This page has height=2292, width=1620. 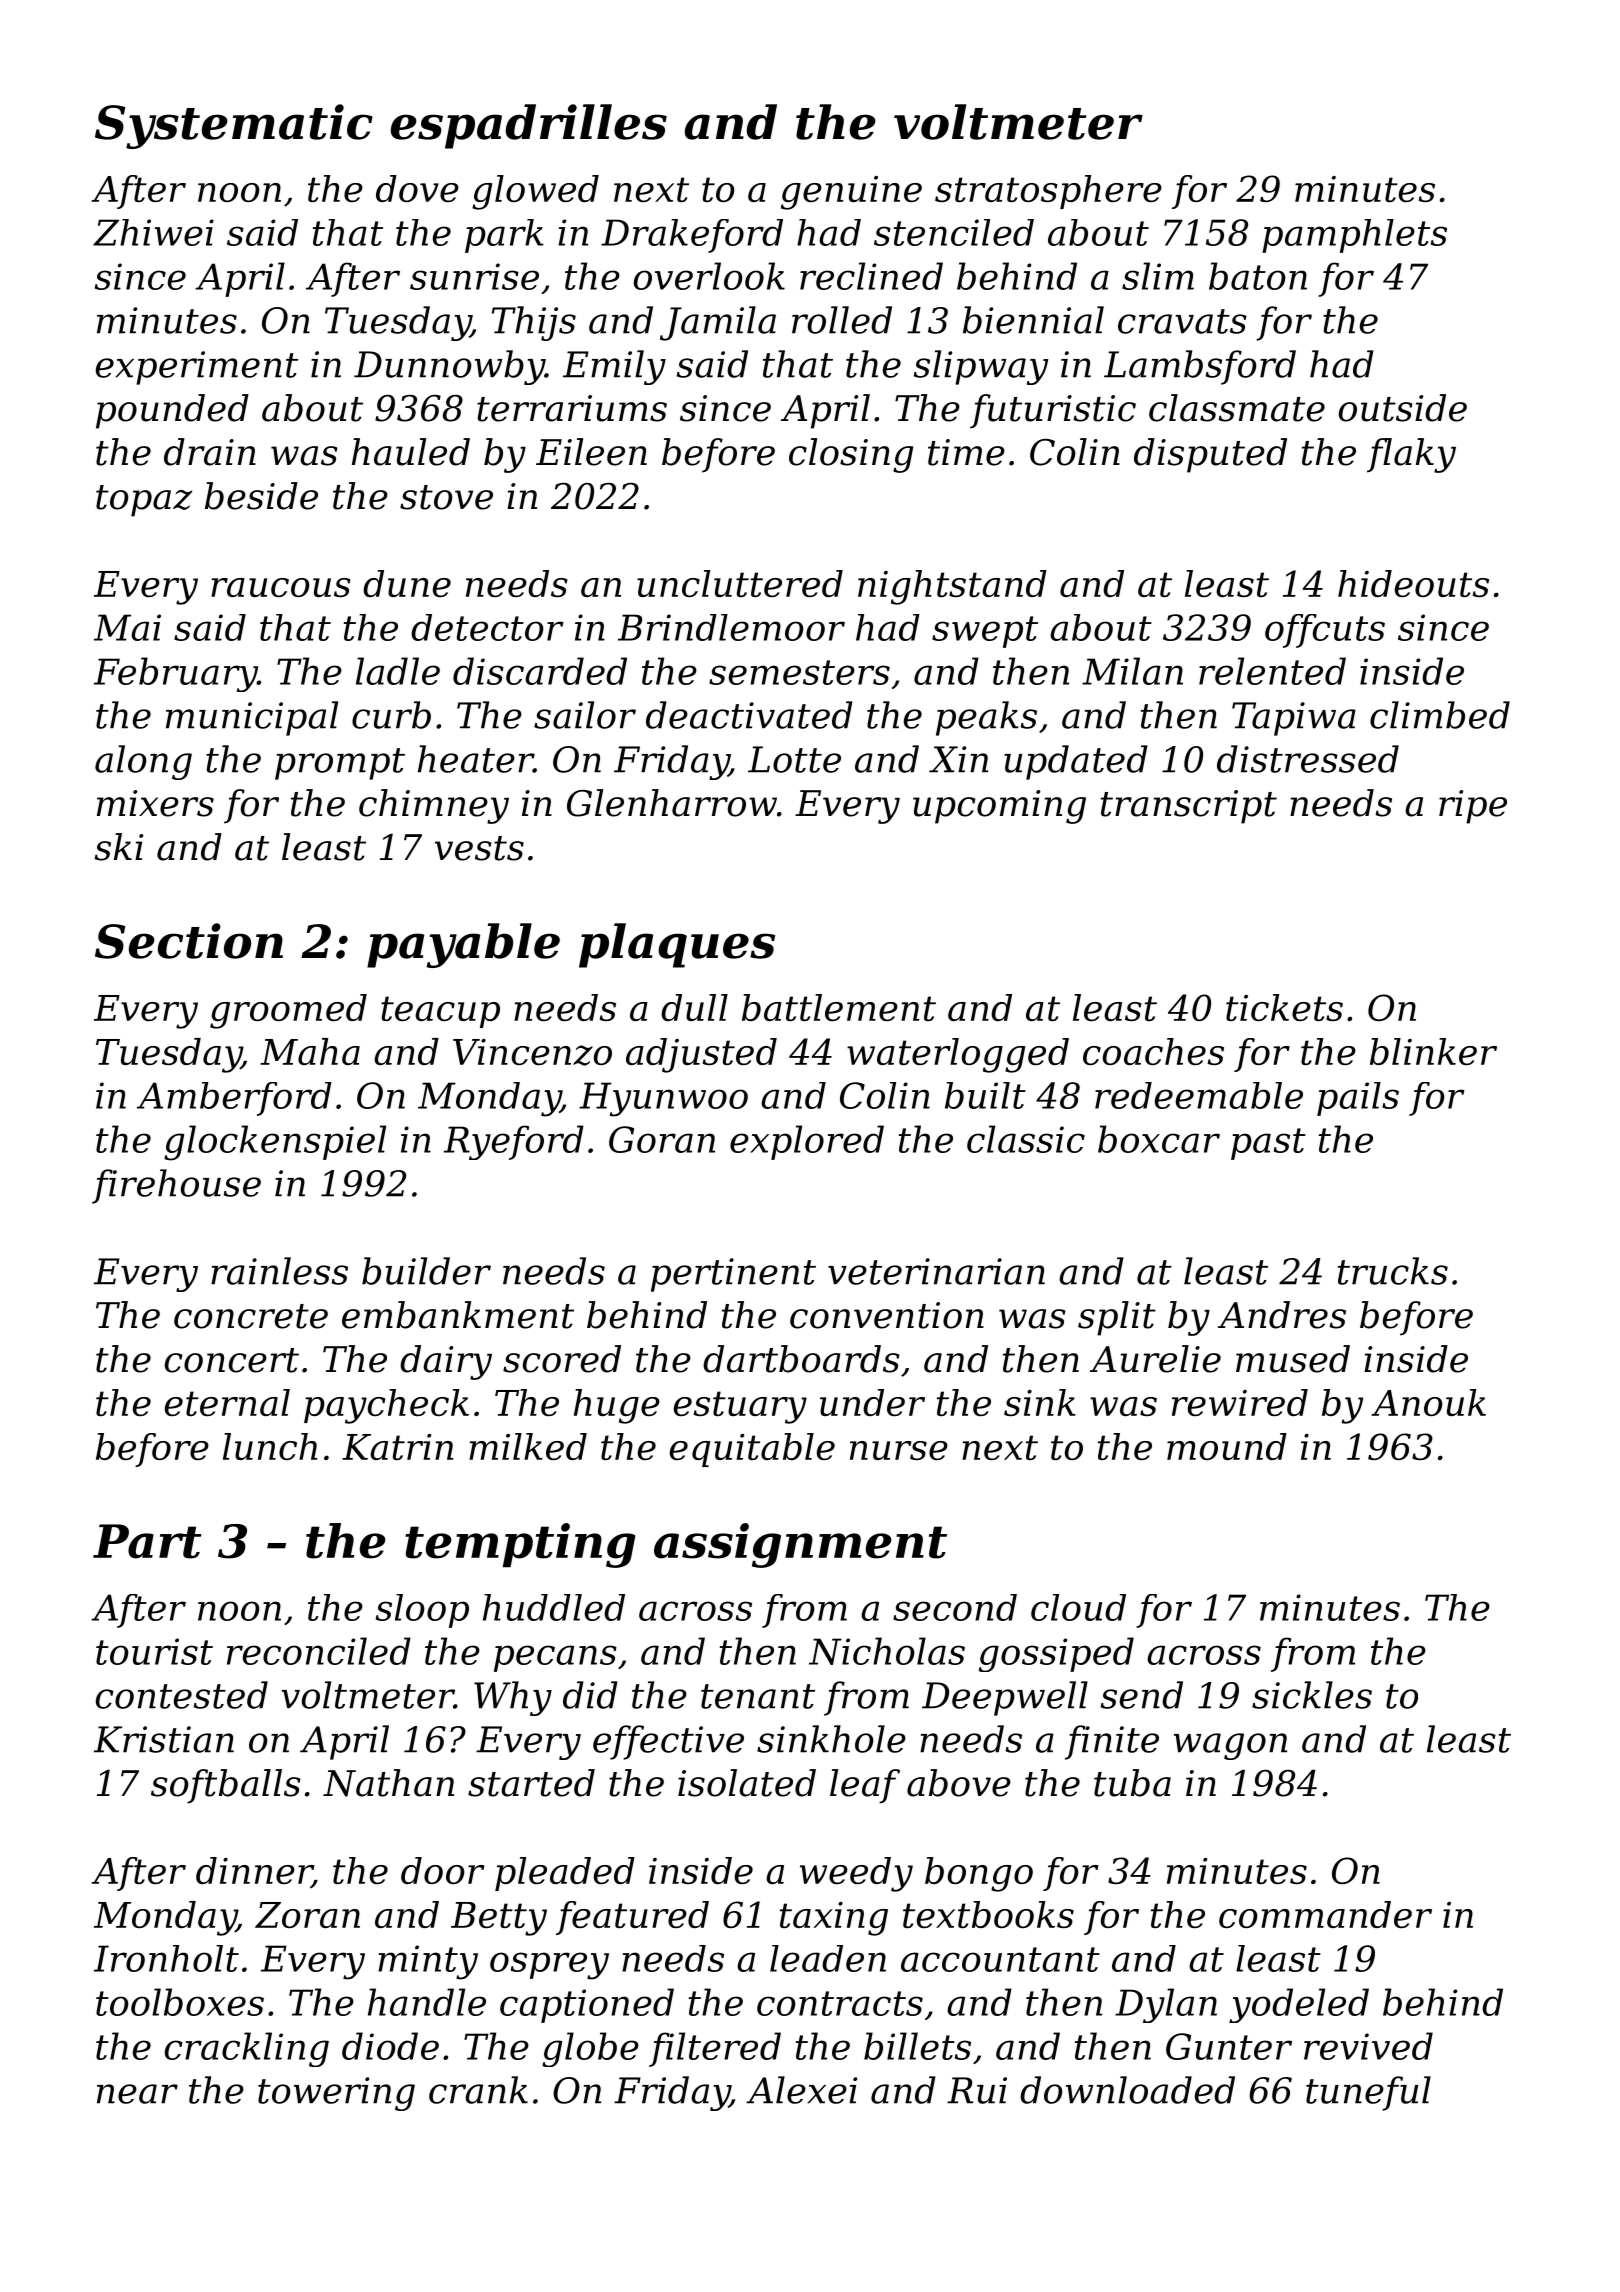 I want to click on experiment, so click(x=197, y=368).
